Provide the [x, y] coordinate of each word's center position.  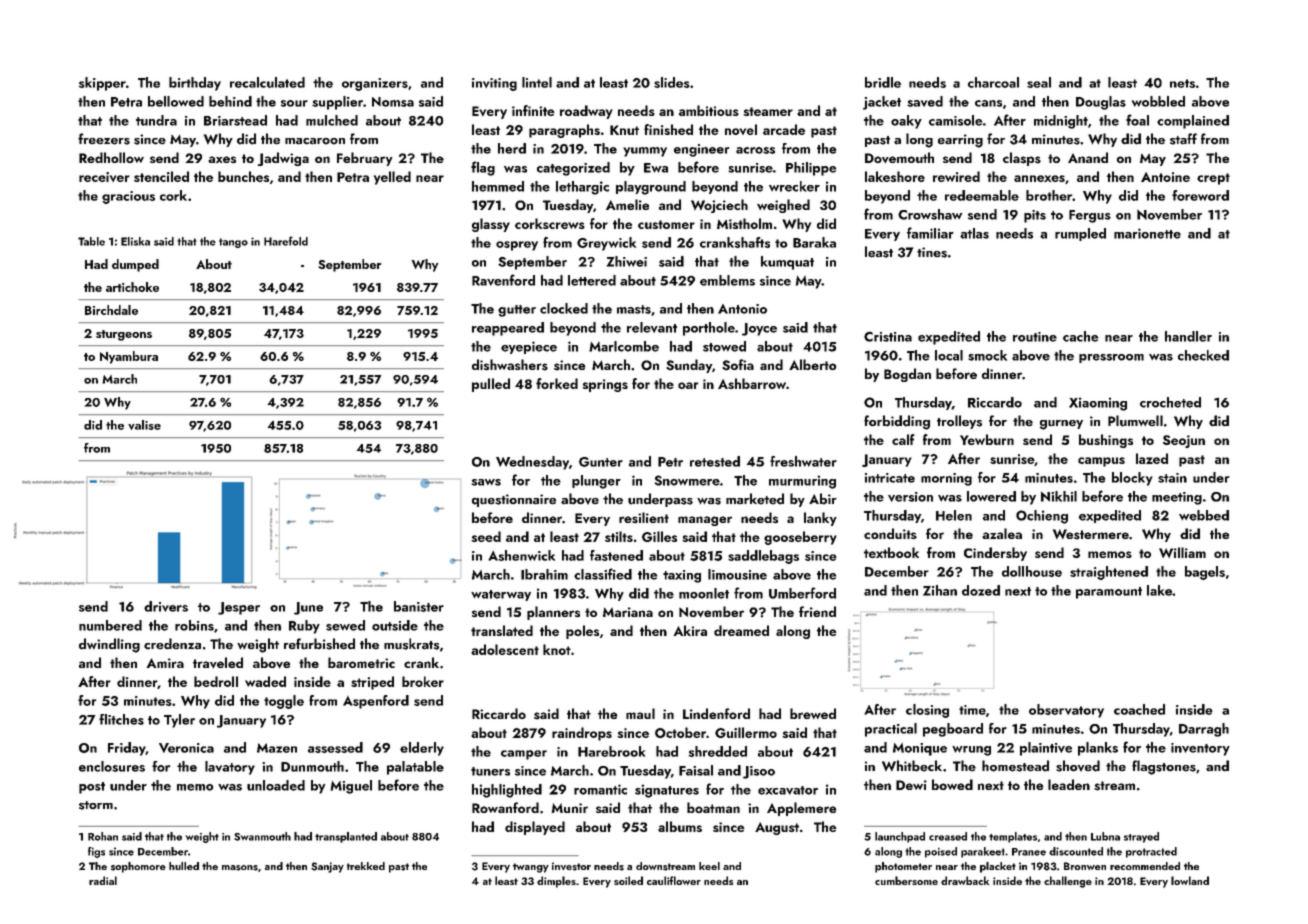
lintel [537, 82]
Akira [690, 630]
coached [1139, 709]
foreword [1200, 195]
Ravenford [503, 280]
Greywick [606, 244]
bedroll [216, 681]
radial [103, 880]
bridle [883, 82]
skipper [102, 84]
